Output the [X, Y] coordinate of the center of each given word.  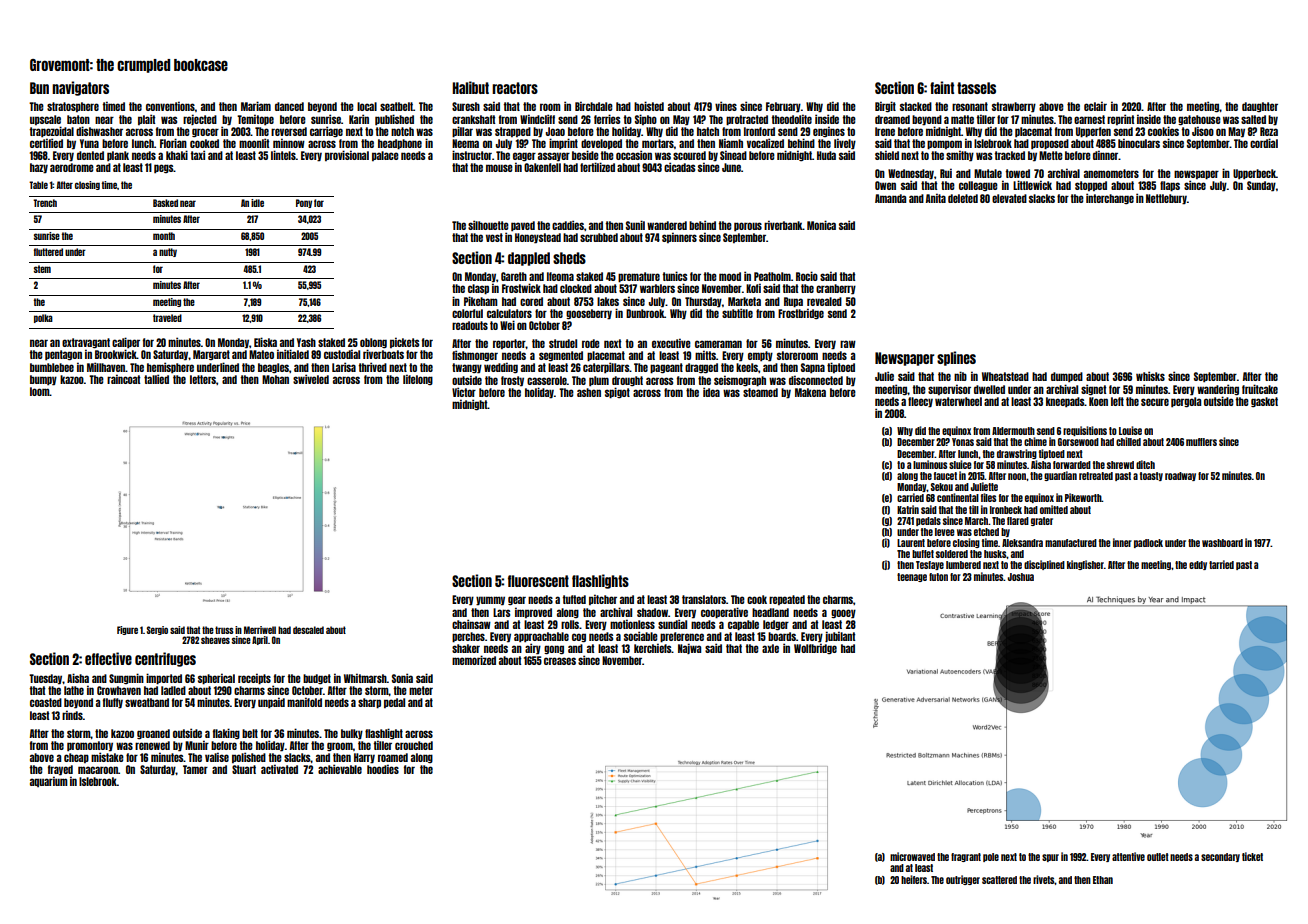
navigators [80, 88]
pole [991, 857]
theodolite [791, 119]
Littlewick [1032, 185]
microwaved [912, 856]
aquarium [49, 781]
